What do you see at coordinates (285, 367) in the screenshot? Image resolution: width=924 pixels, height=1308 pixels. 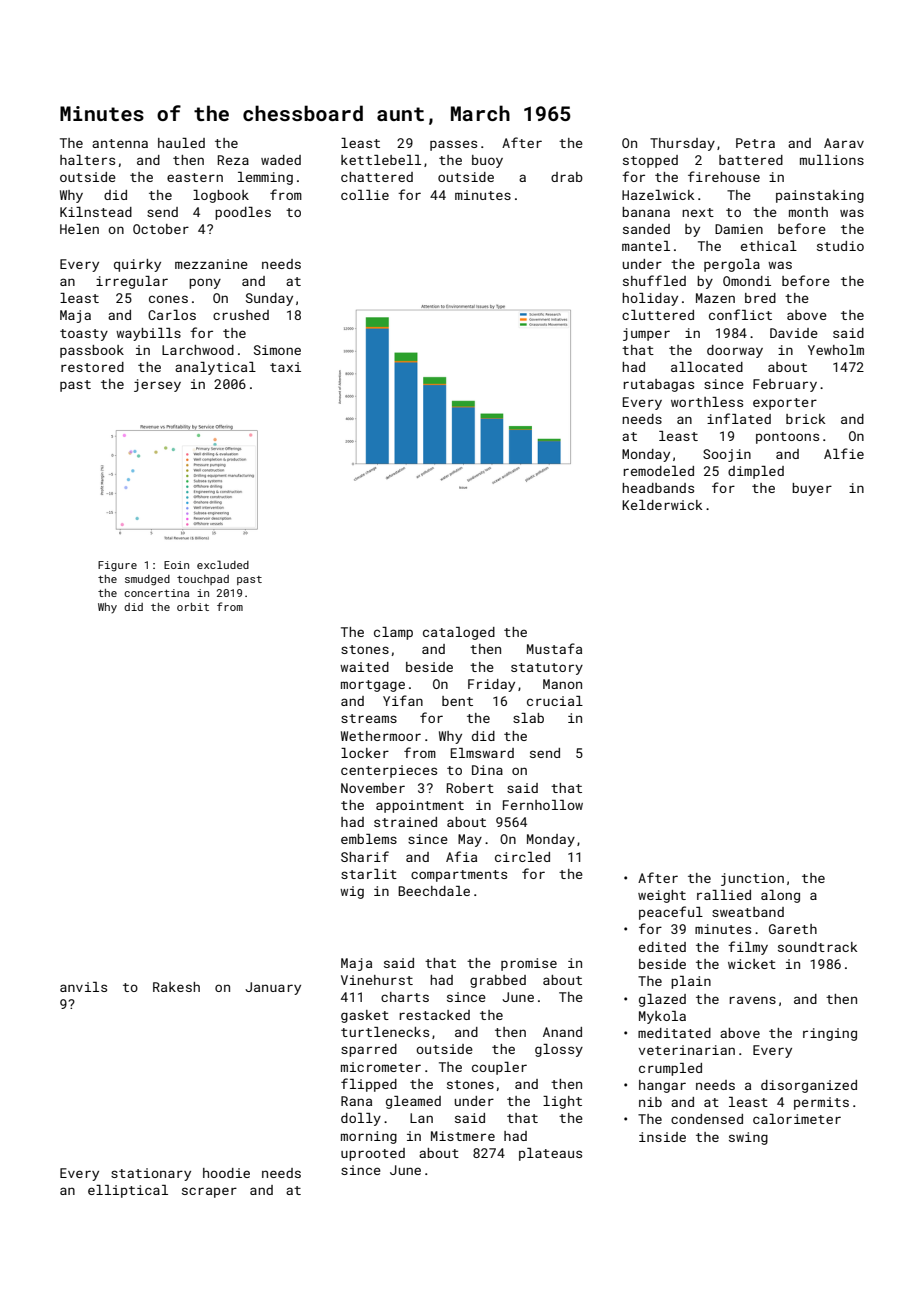 I see `taxi` at bounding box center [285, 367].
